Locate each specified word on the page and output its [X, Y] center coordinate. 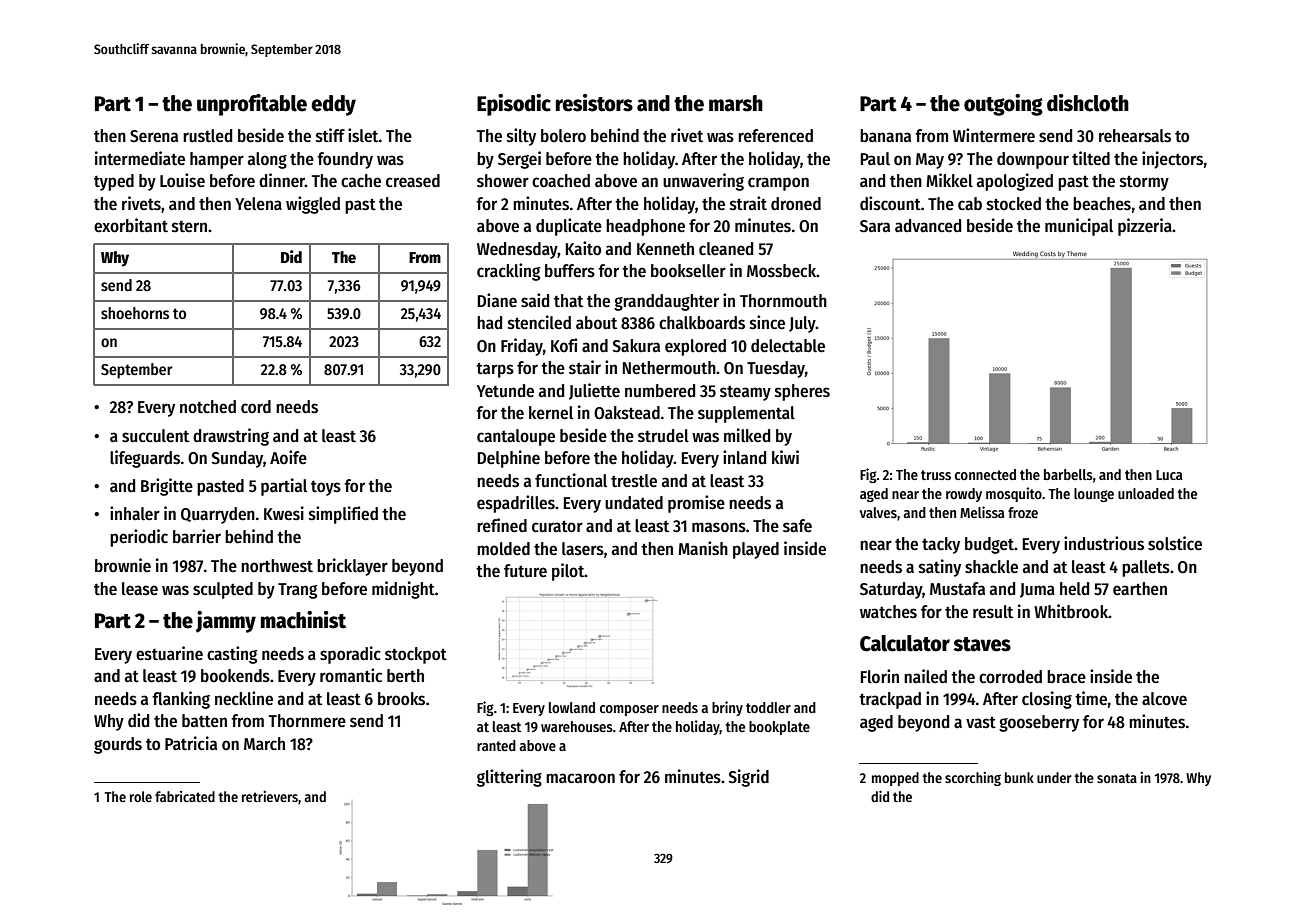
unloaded [1146, 493]
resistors [594, 103]
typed [114, 182]
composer [629, 710]
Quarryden [218, 515]
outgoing [1003, 105]
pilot [568, 572]
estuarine [169, 653]
